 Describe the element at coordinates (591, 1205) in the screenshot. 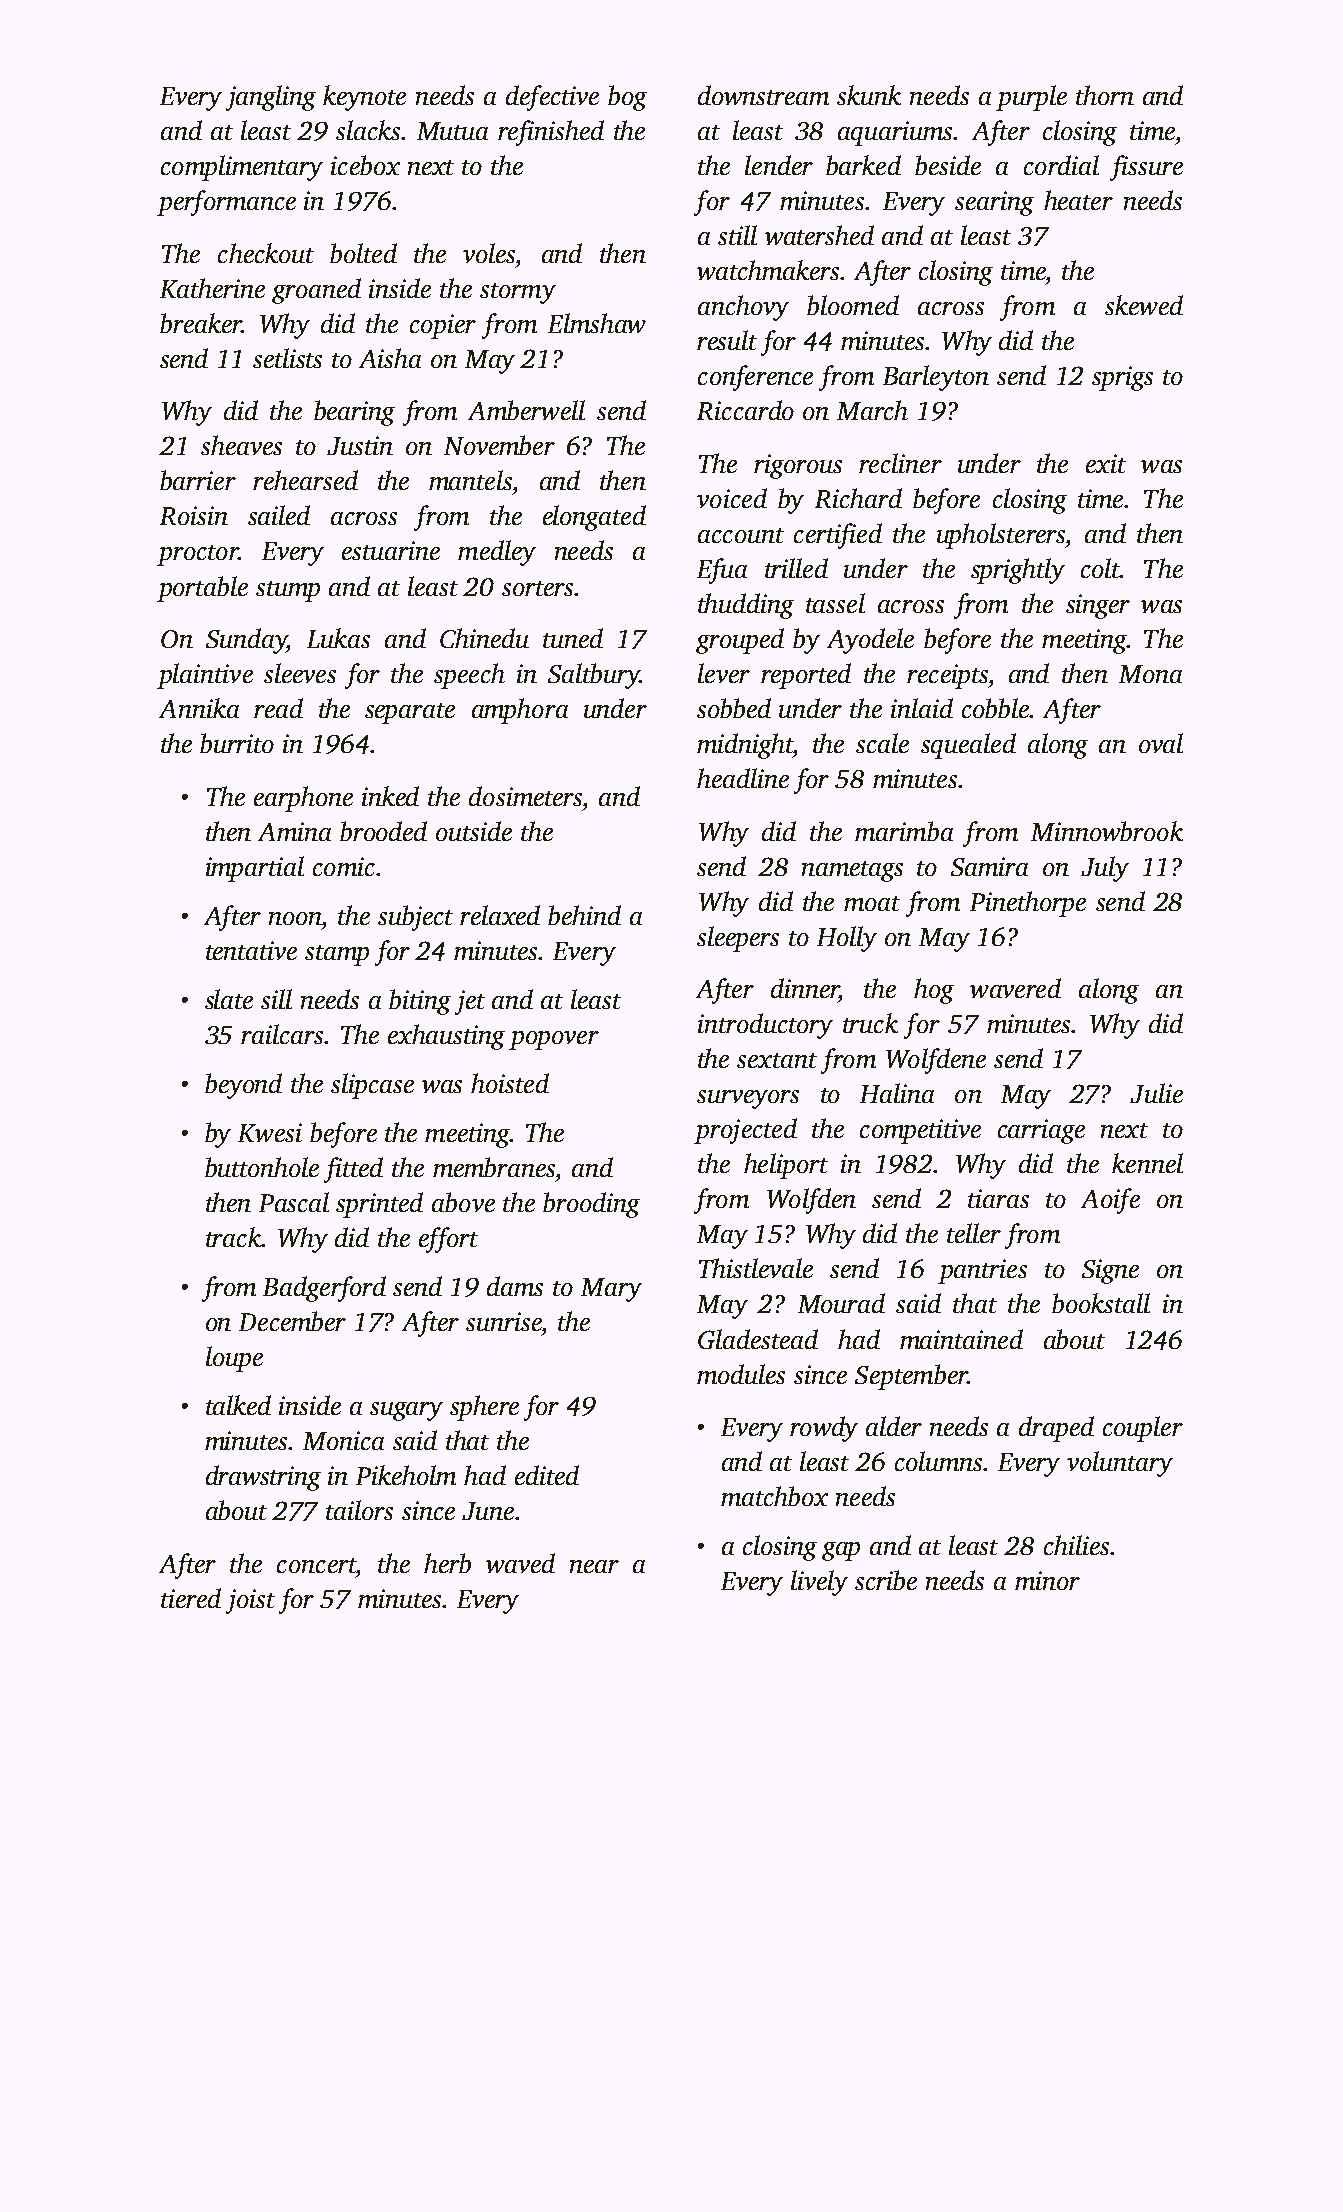

I see `brooding` at that location.
